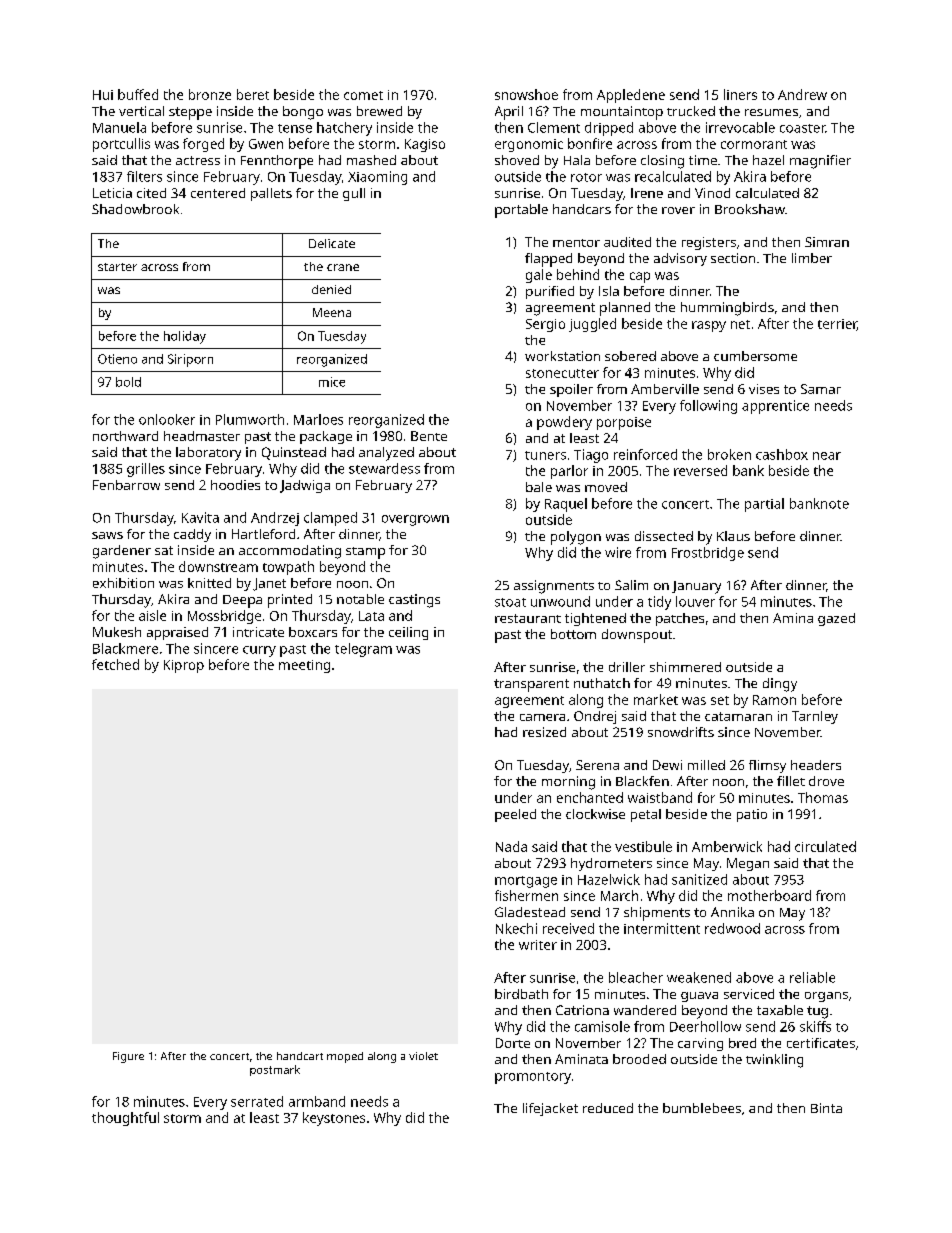 This image has width=952, height=1233. What do you see at coordinates (218, 193) in the image?
I see `centered` at bounding box center [218, 193].
